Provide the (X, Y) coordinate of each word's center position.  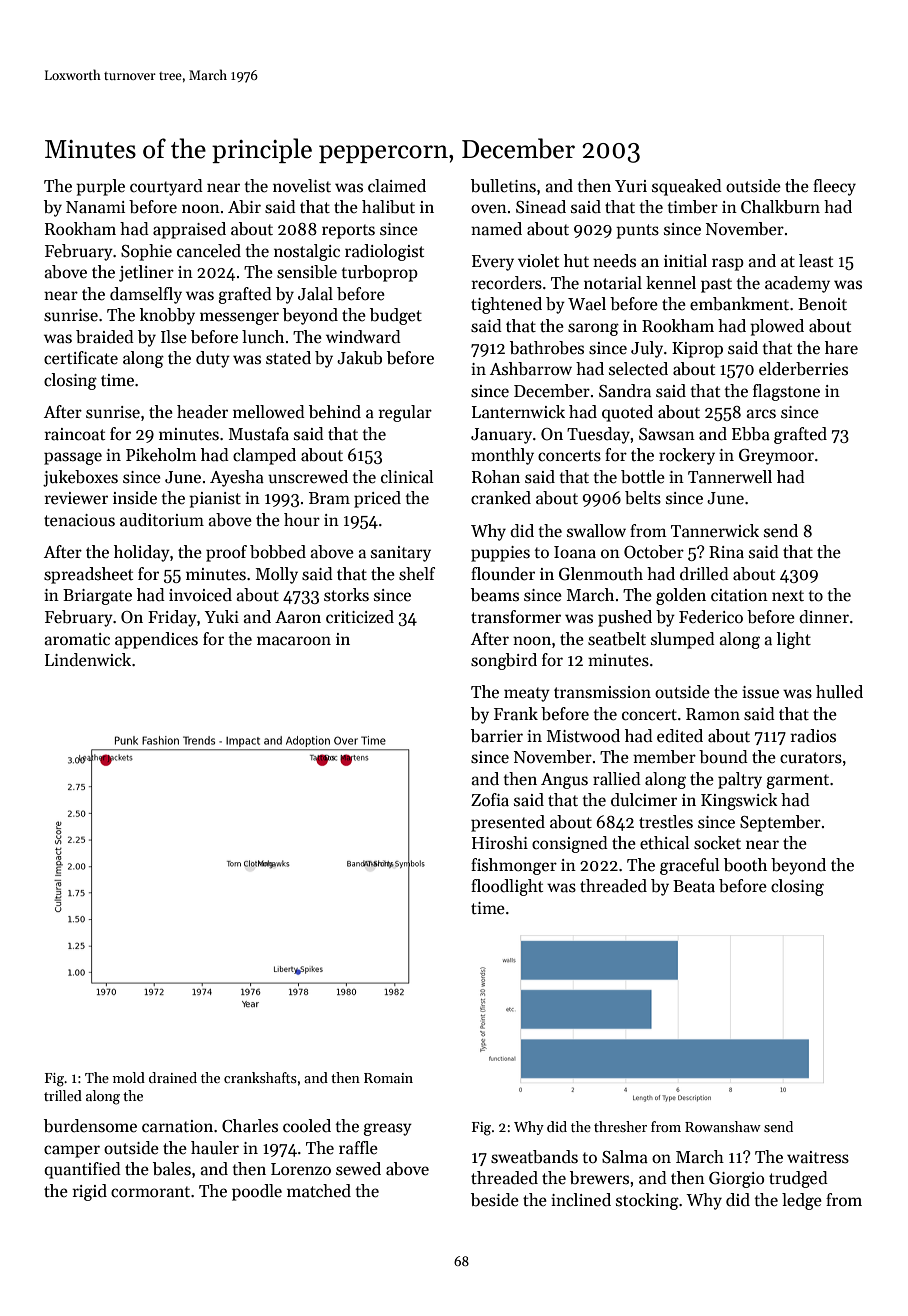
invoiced (200, 595)
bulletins (503, 186)
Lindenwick (88, 660)
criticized (360, 617)
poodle (257, 1192)
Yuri (631, 186)
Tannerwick (715, 531)
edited (680, 736)
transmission (602, 692)
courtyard (166, 187)
